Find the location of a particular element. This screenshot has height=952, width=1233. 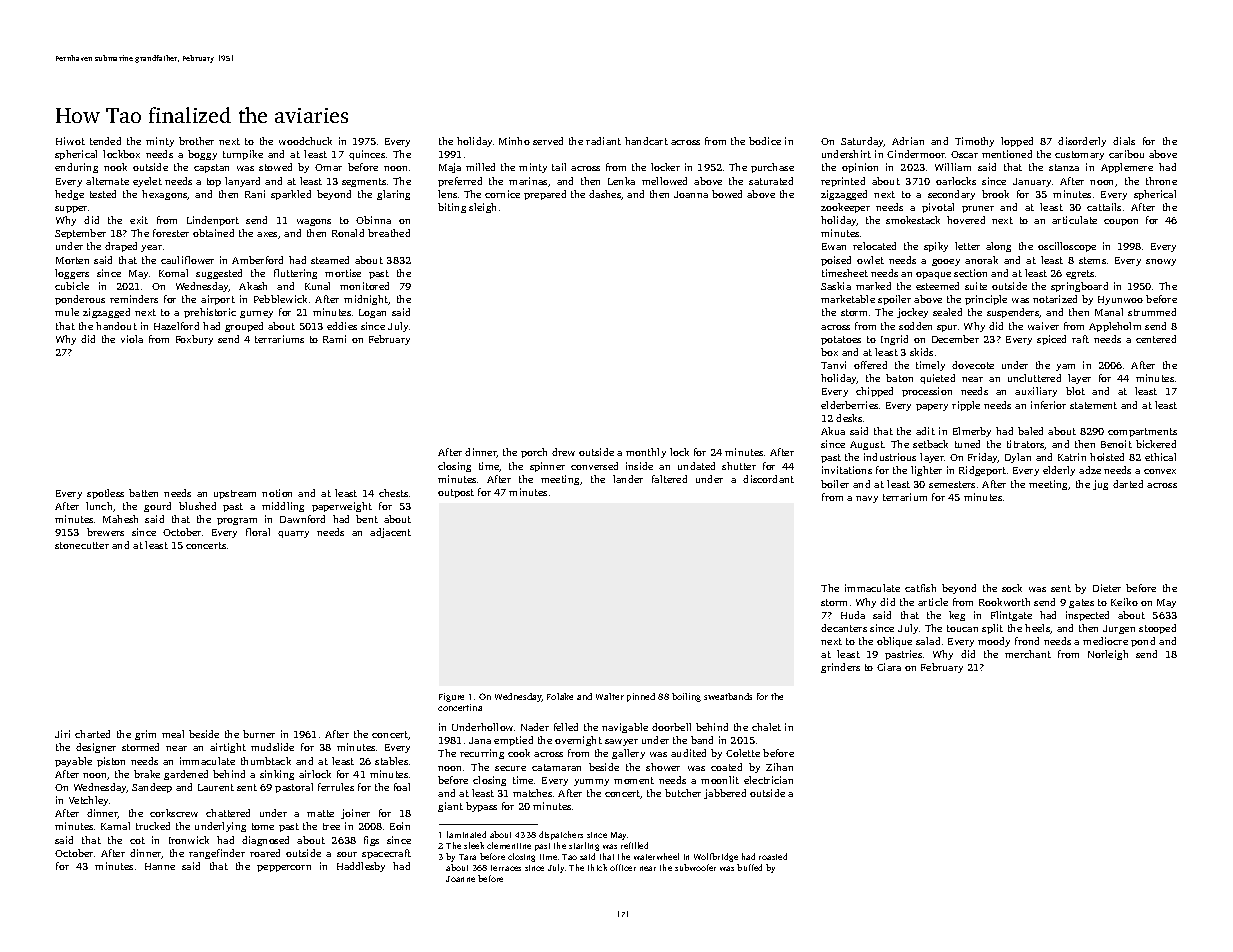

roasted is located at coordinates (773, 856).
